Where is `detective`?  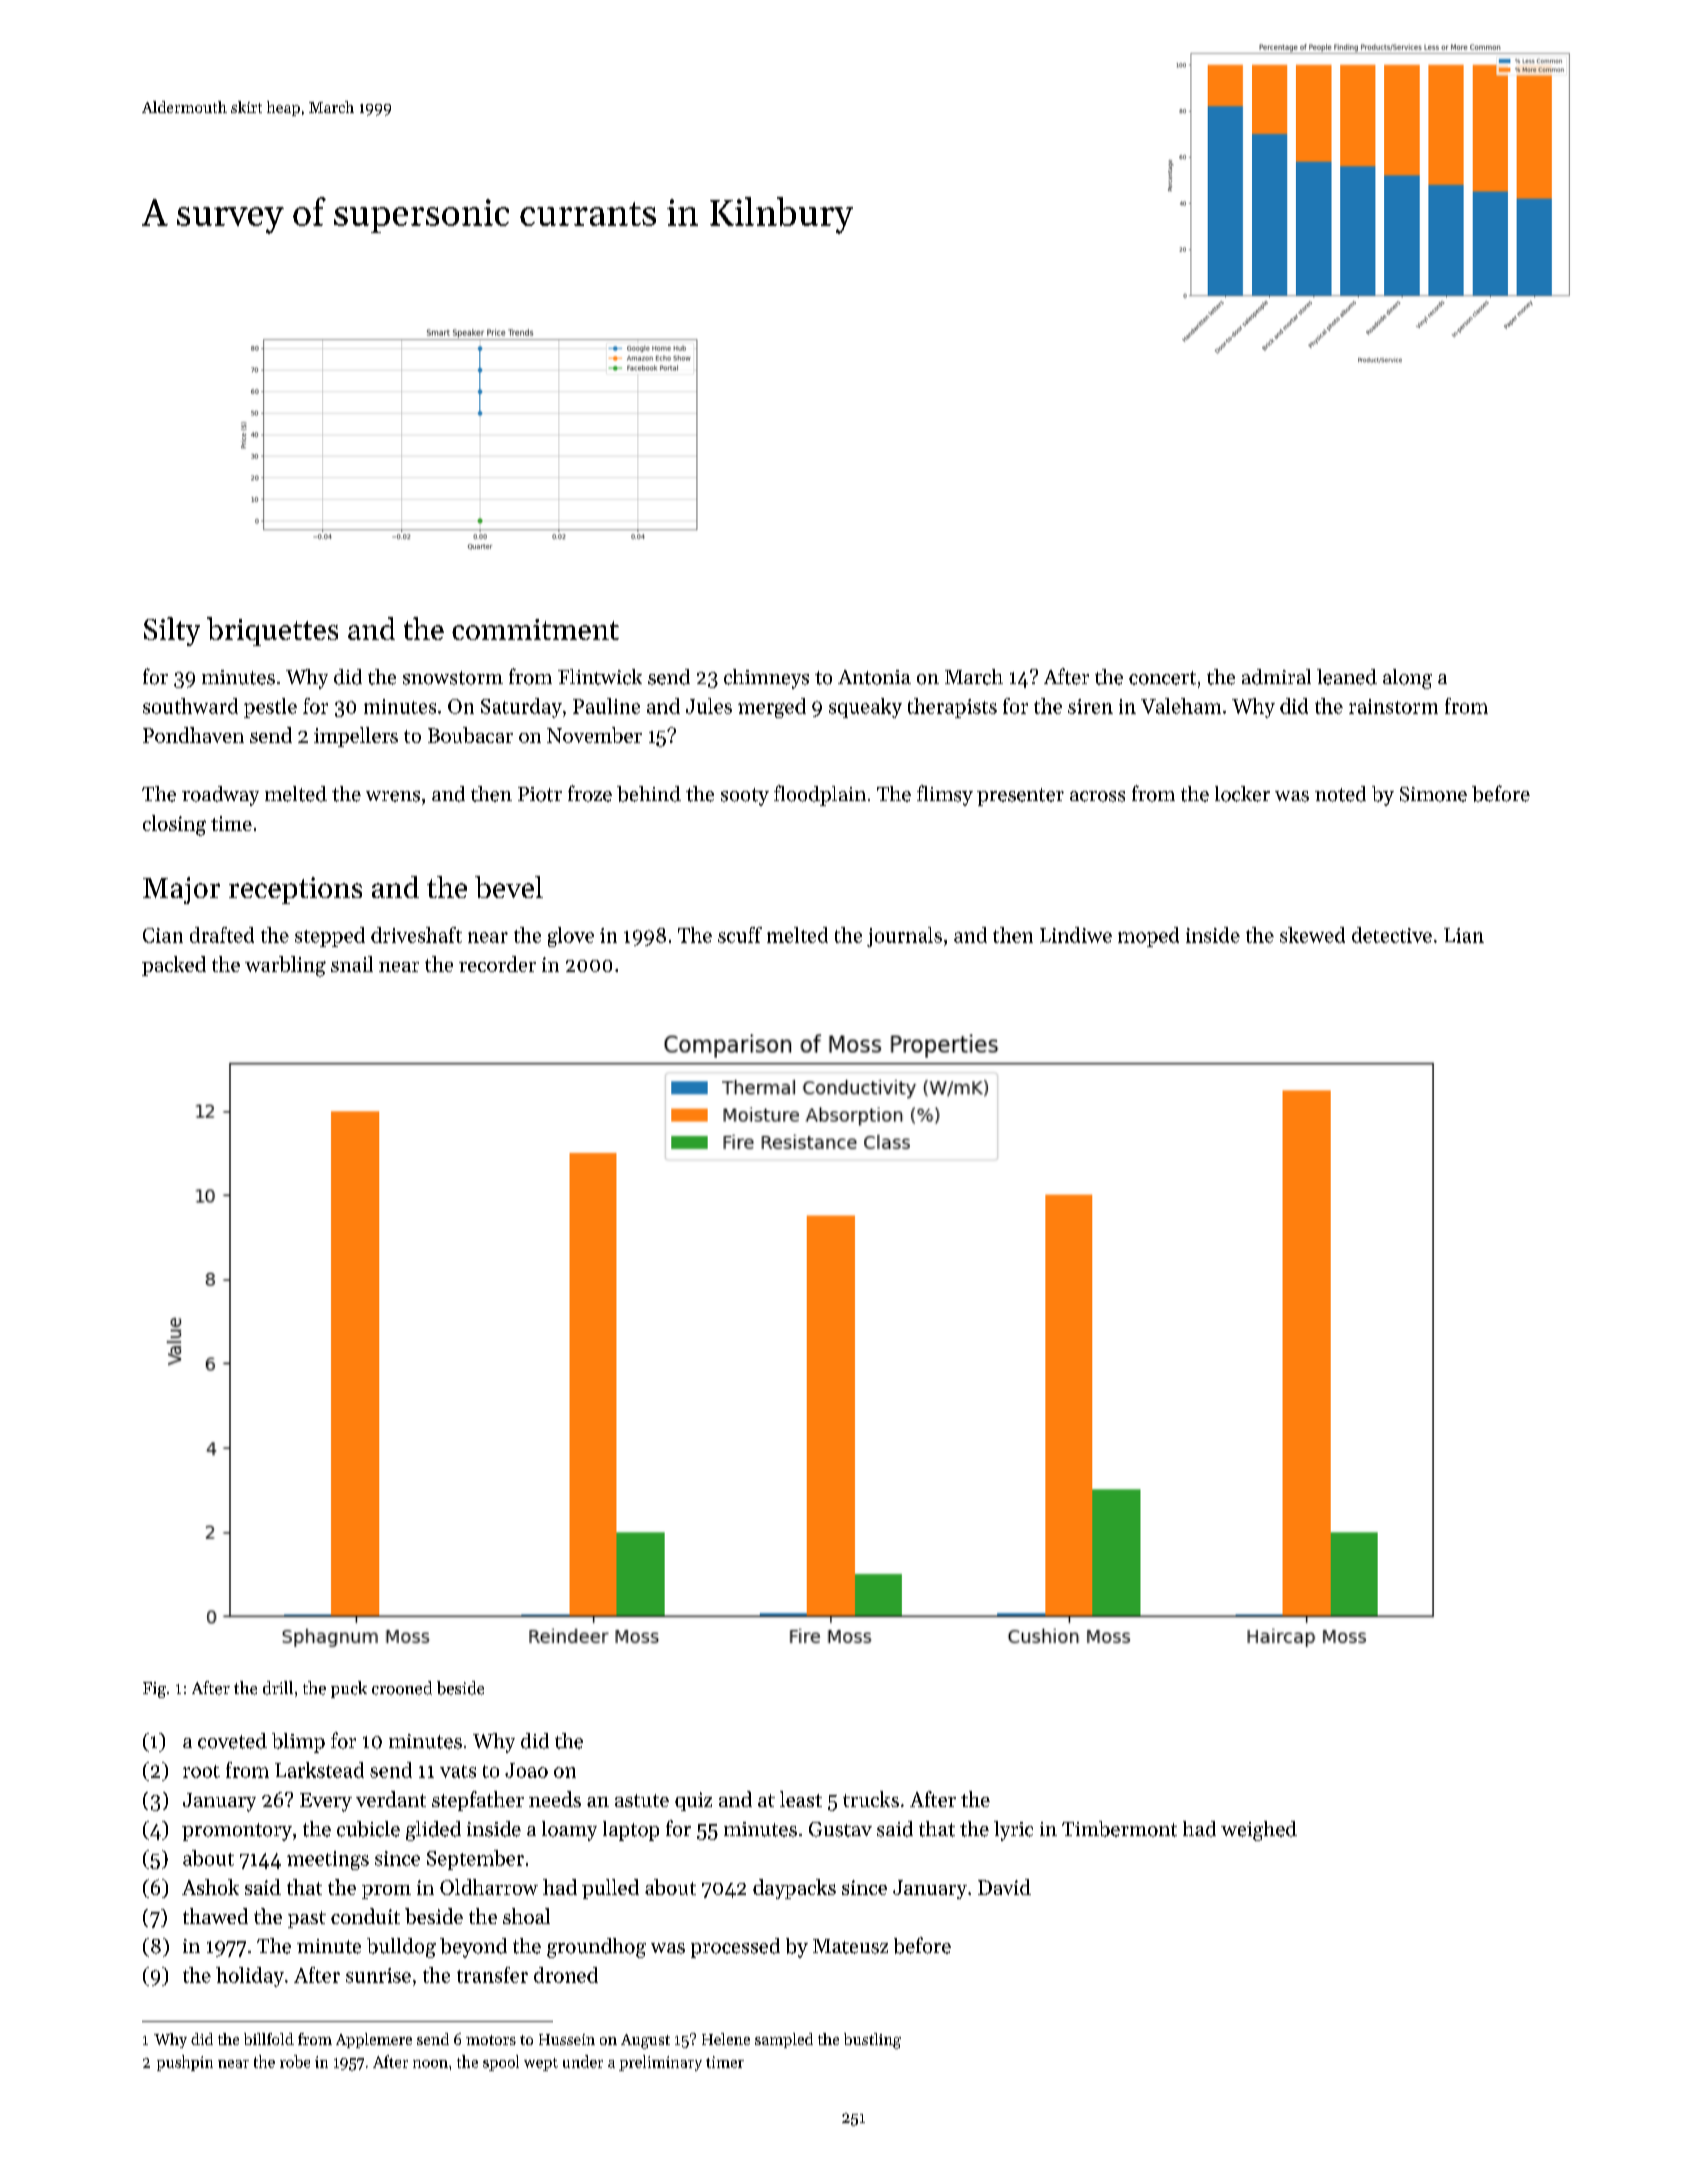 detective is located at coordinates (1392, 935).
